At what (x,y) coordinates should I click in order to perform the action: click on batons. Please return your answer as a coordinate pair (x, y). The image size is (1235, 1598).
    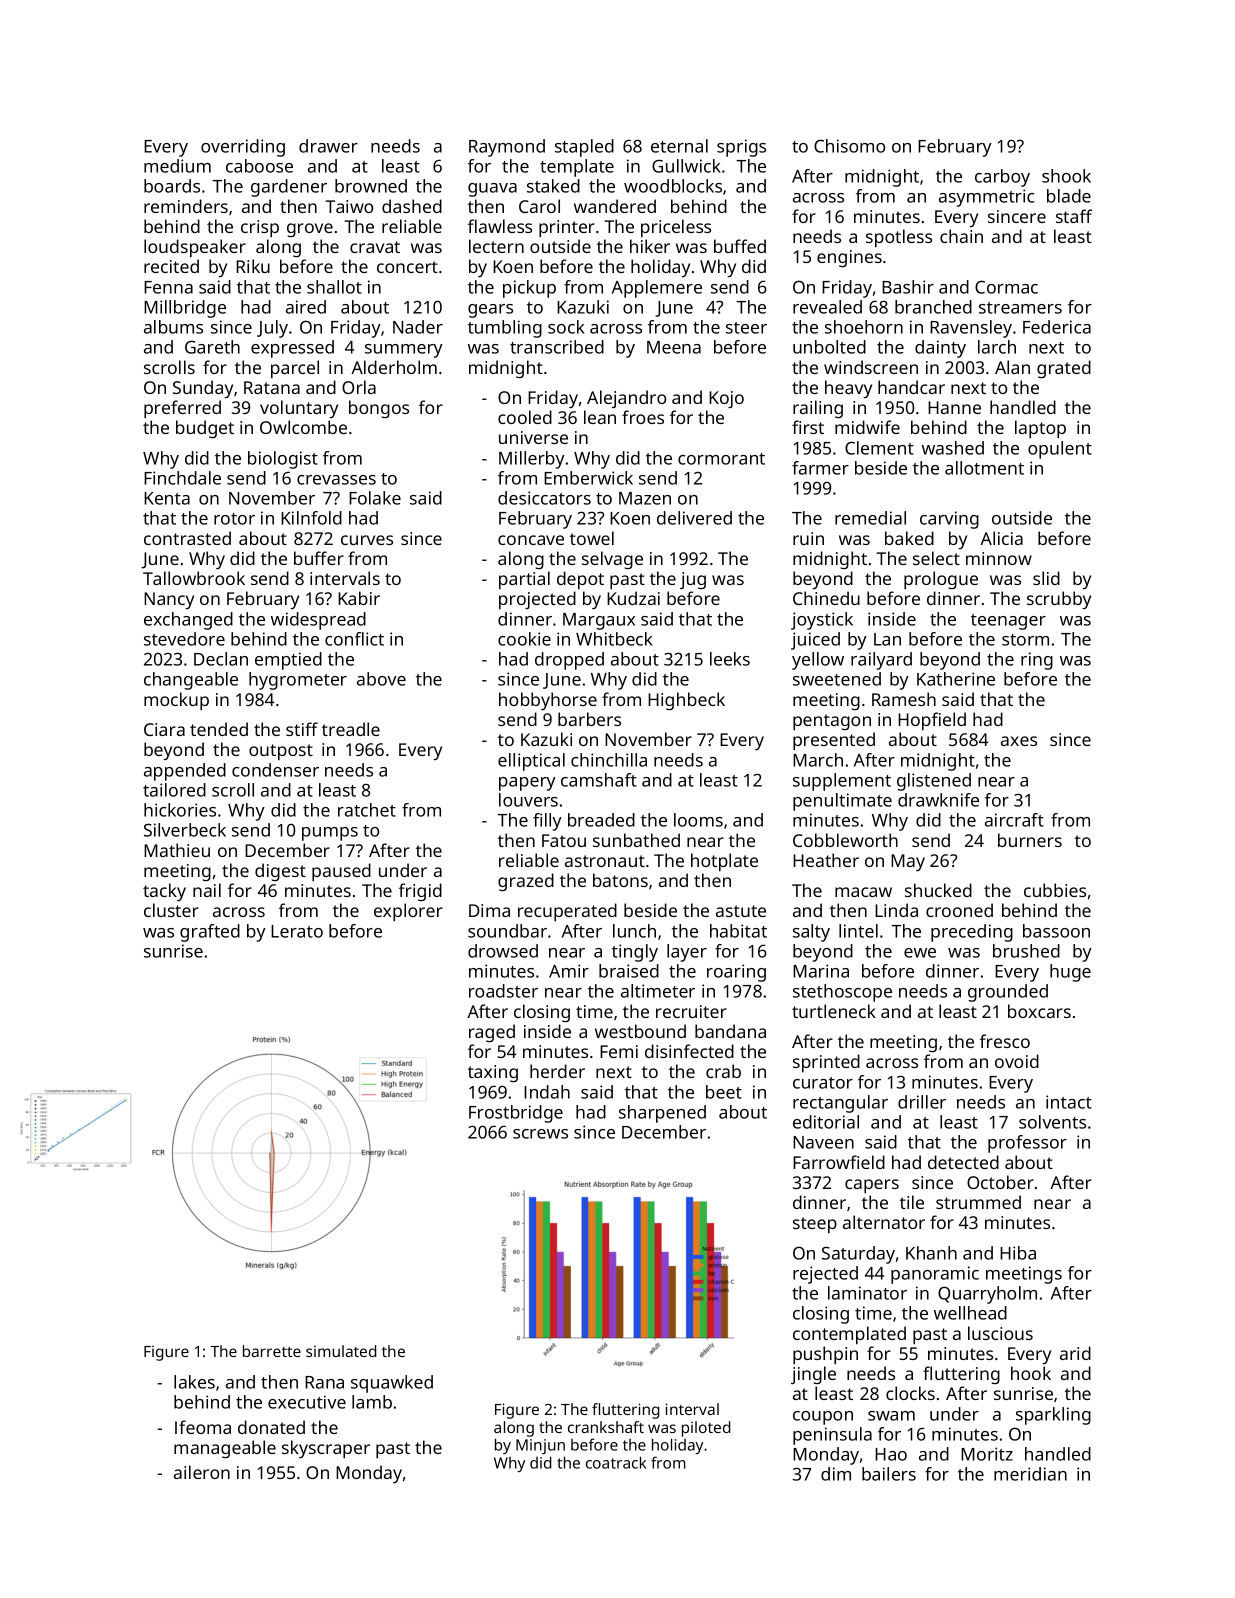
    Looking at the image, I should click on (620, 880).
